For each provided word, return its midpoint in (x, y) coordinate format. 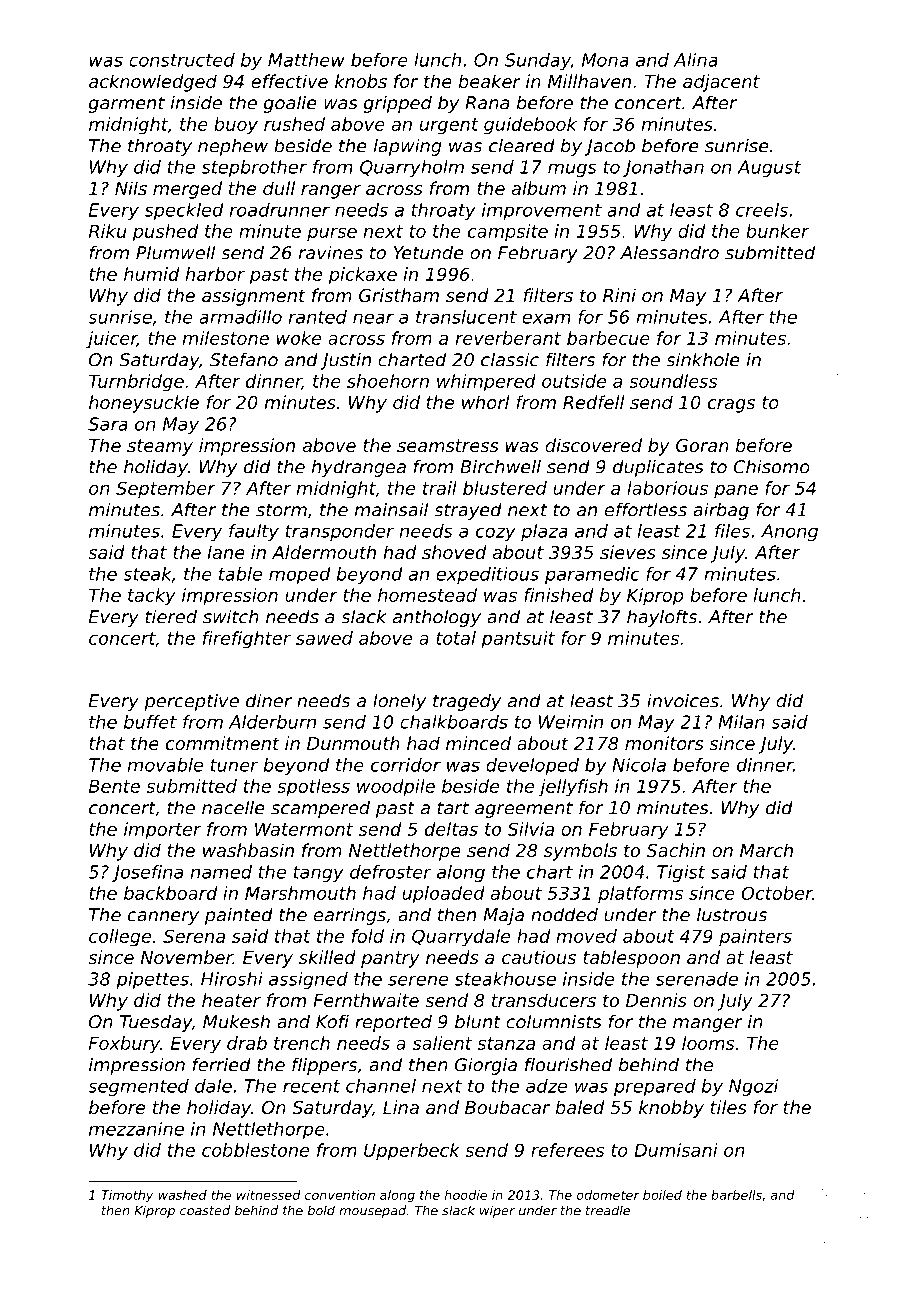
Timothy (127, 1196)
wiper (497, 1211)
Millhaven (589, 81)
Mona (605, 60)
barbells (736, 1195)
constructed (182, 60)
